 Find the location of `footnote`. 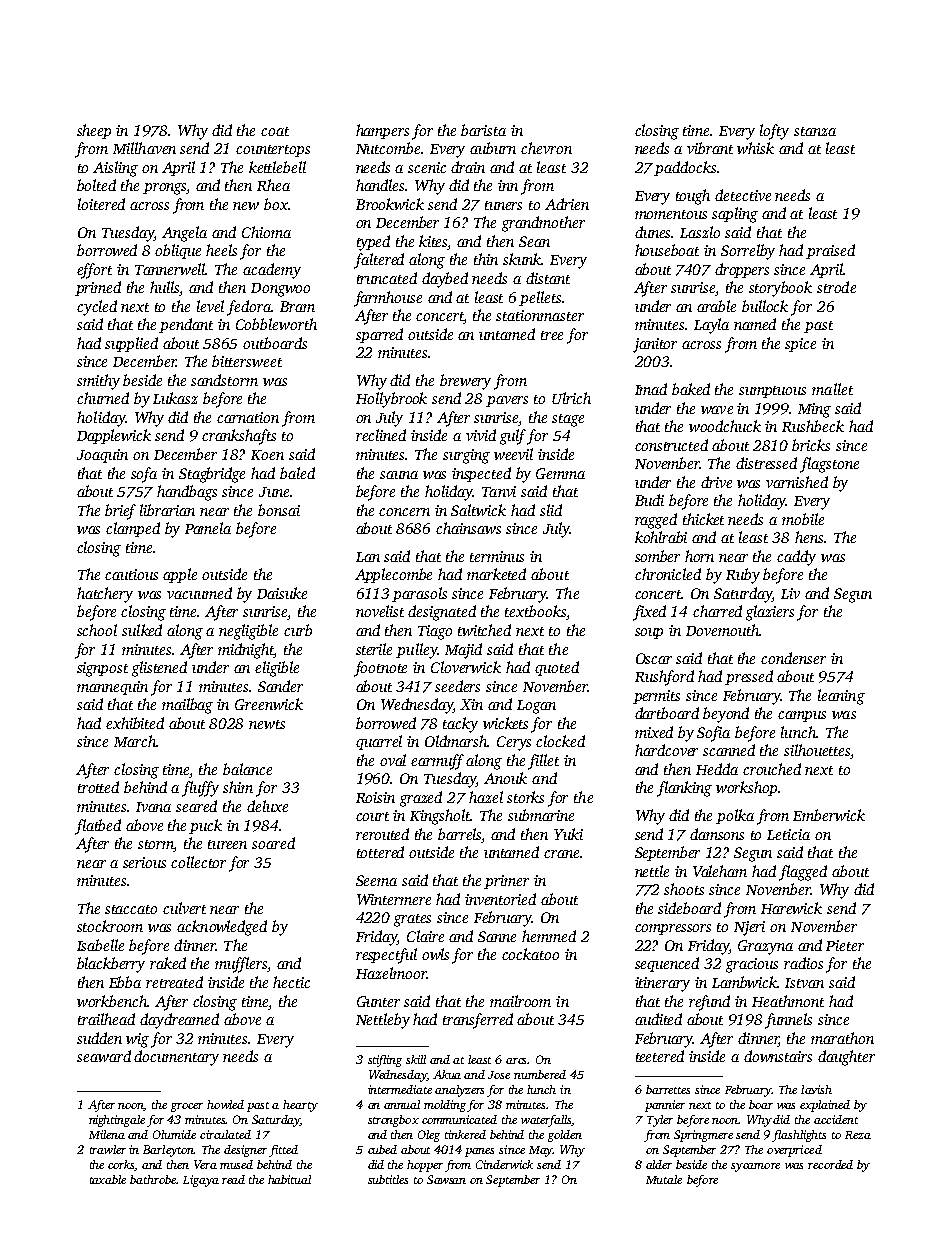

footnote is located at coordinates (380, 669).
